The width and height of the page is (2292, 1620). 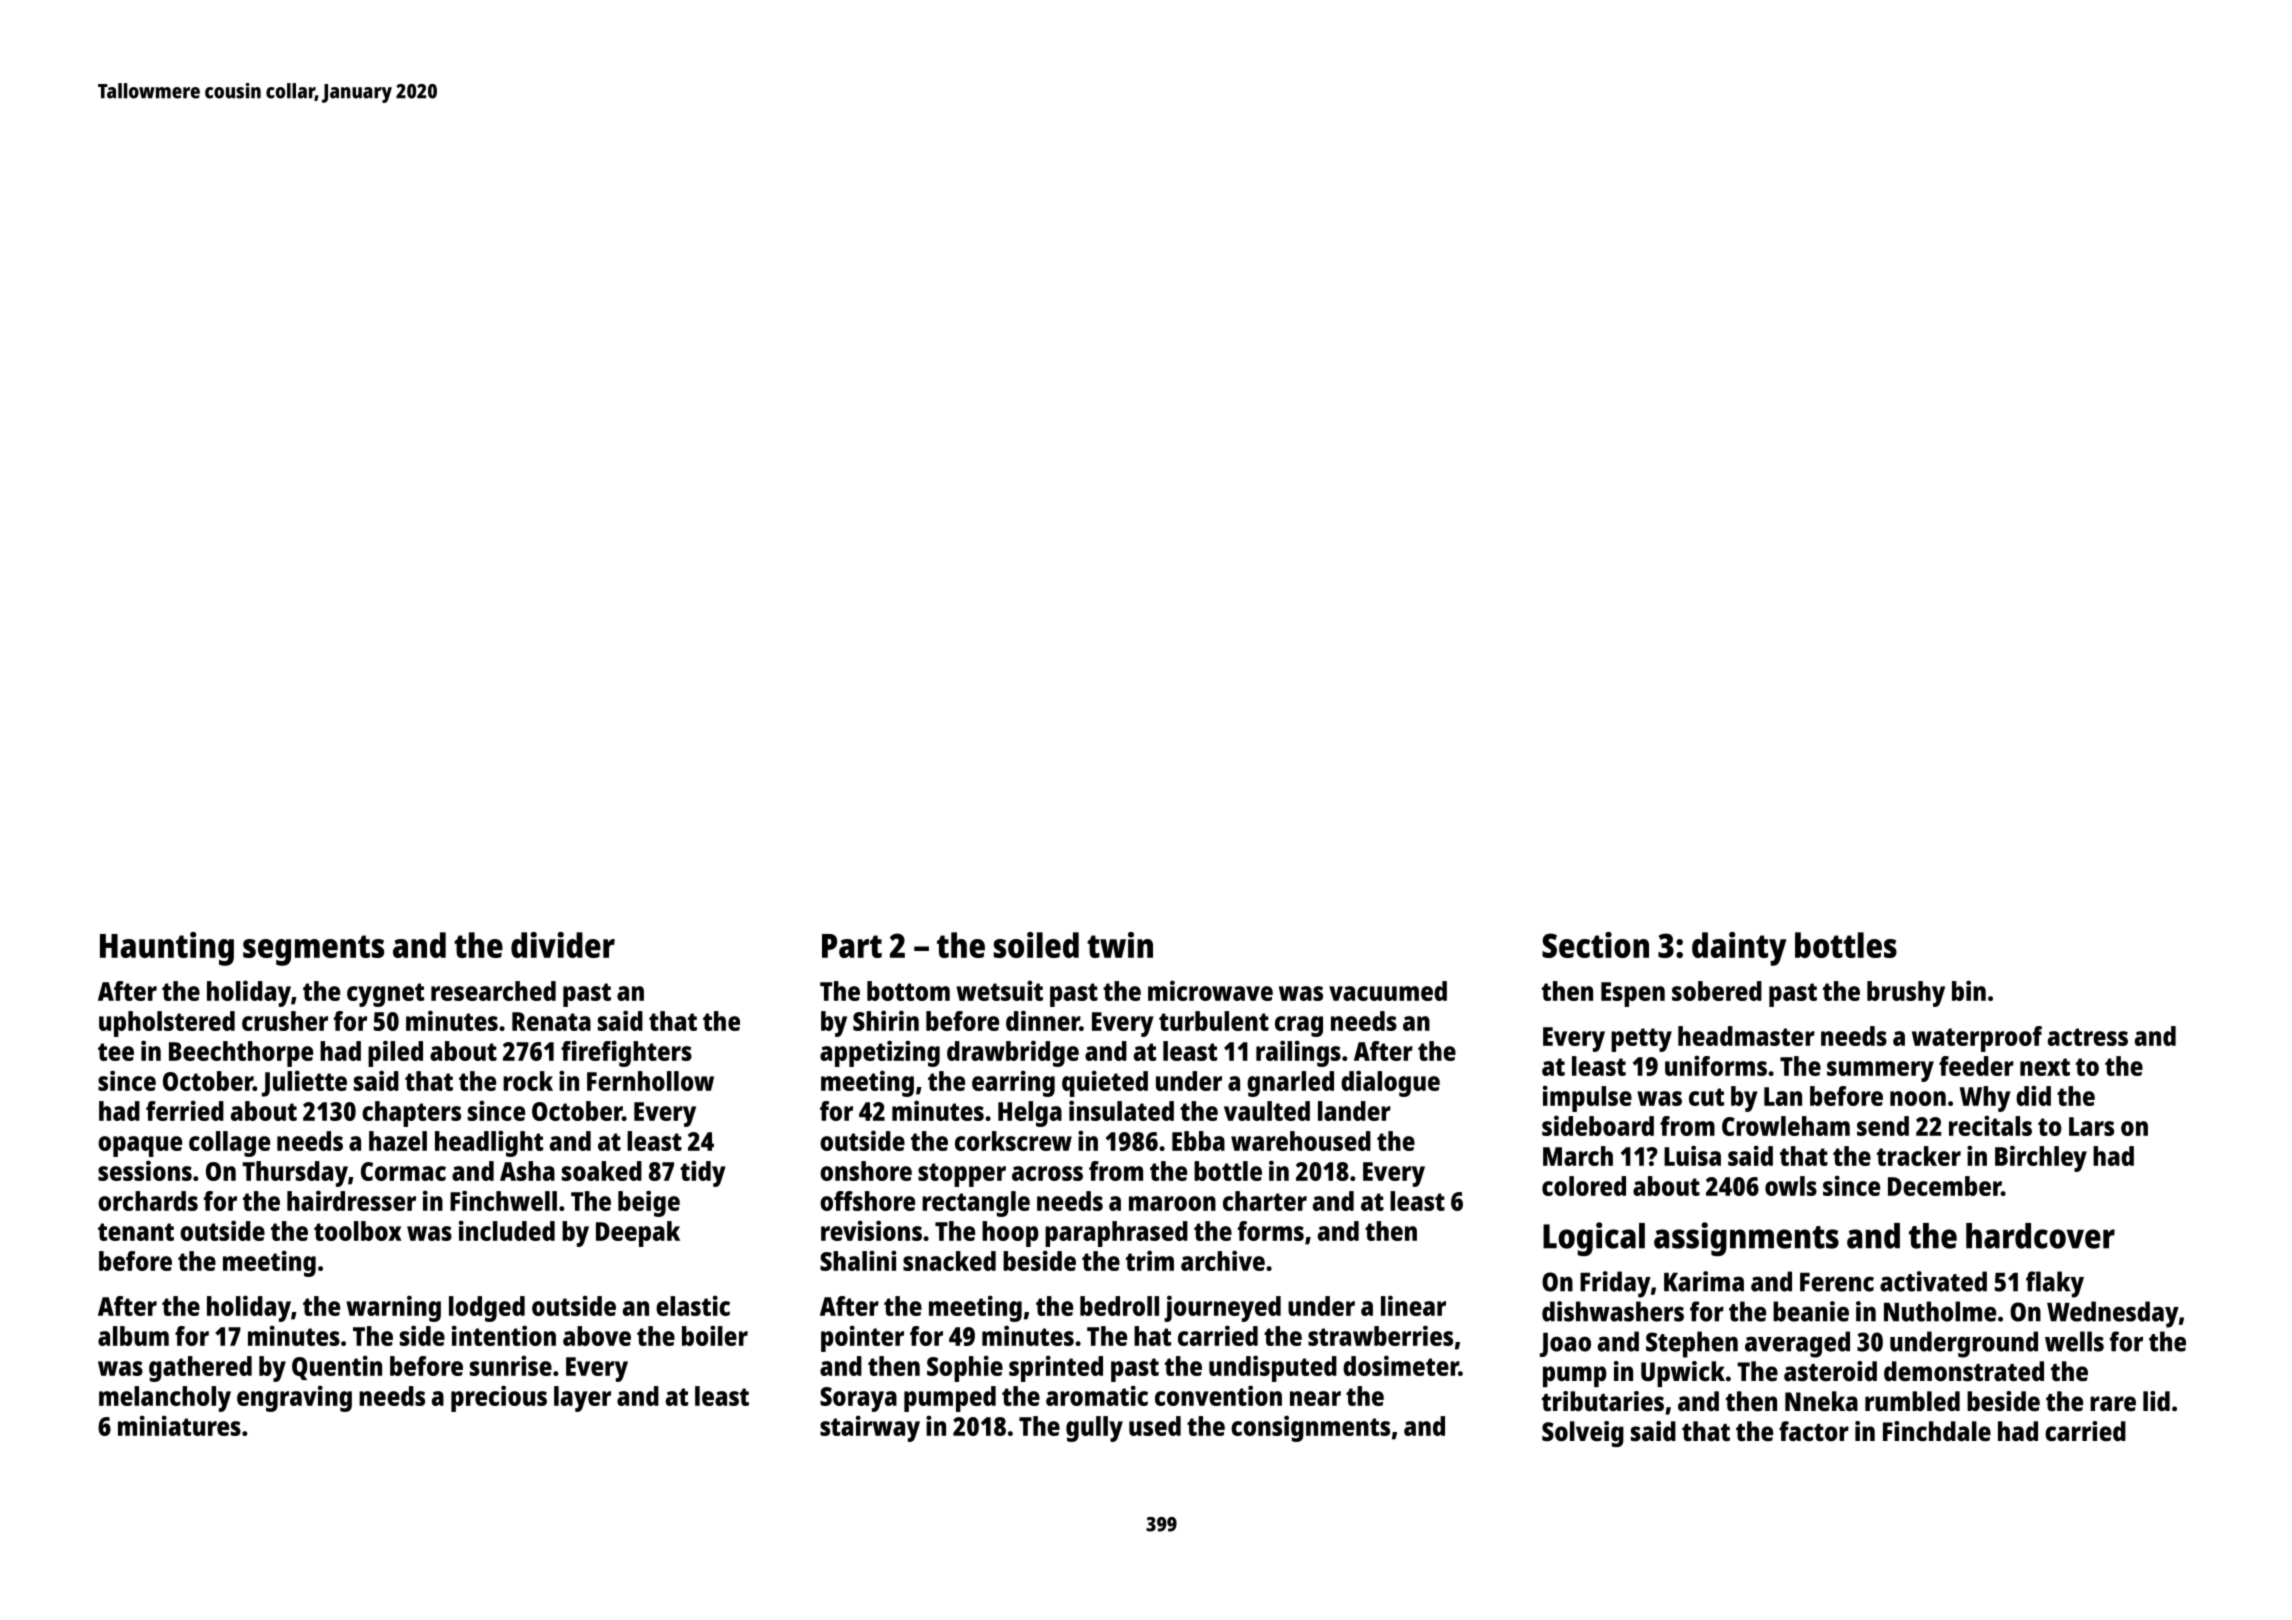 I want to click on Haunting, so click(x=167, y=949).
